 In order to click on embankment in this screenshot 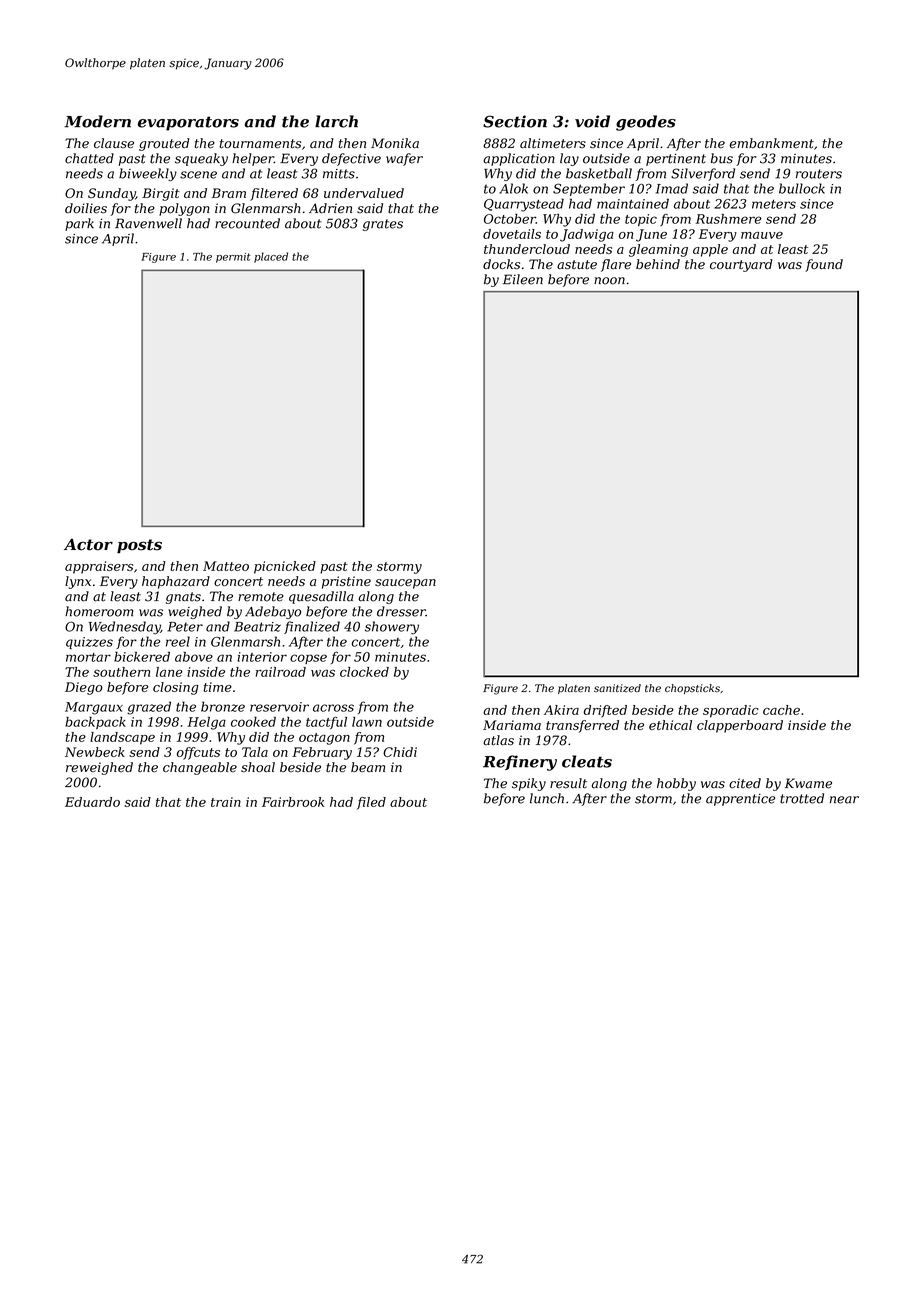, I will do `click(771, 143)`.
